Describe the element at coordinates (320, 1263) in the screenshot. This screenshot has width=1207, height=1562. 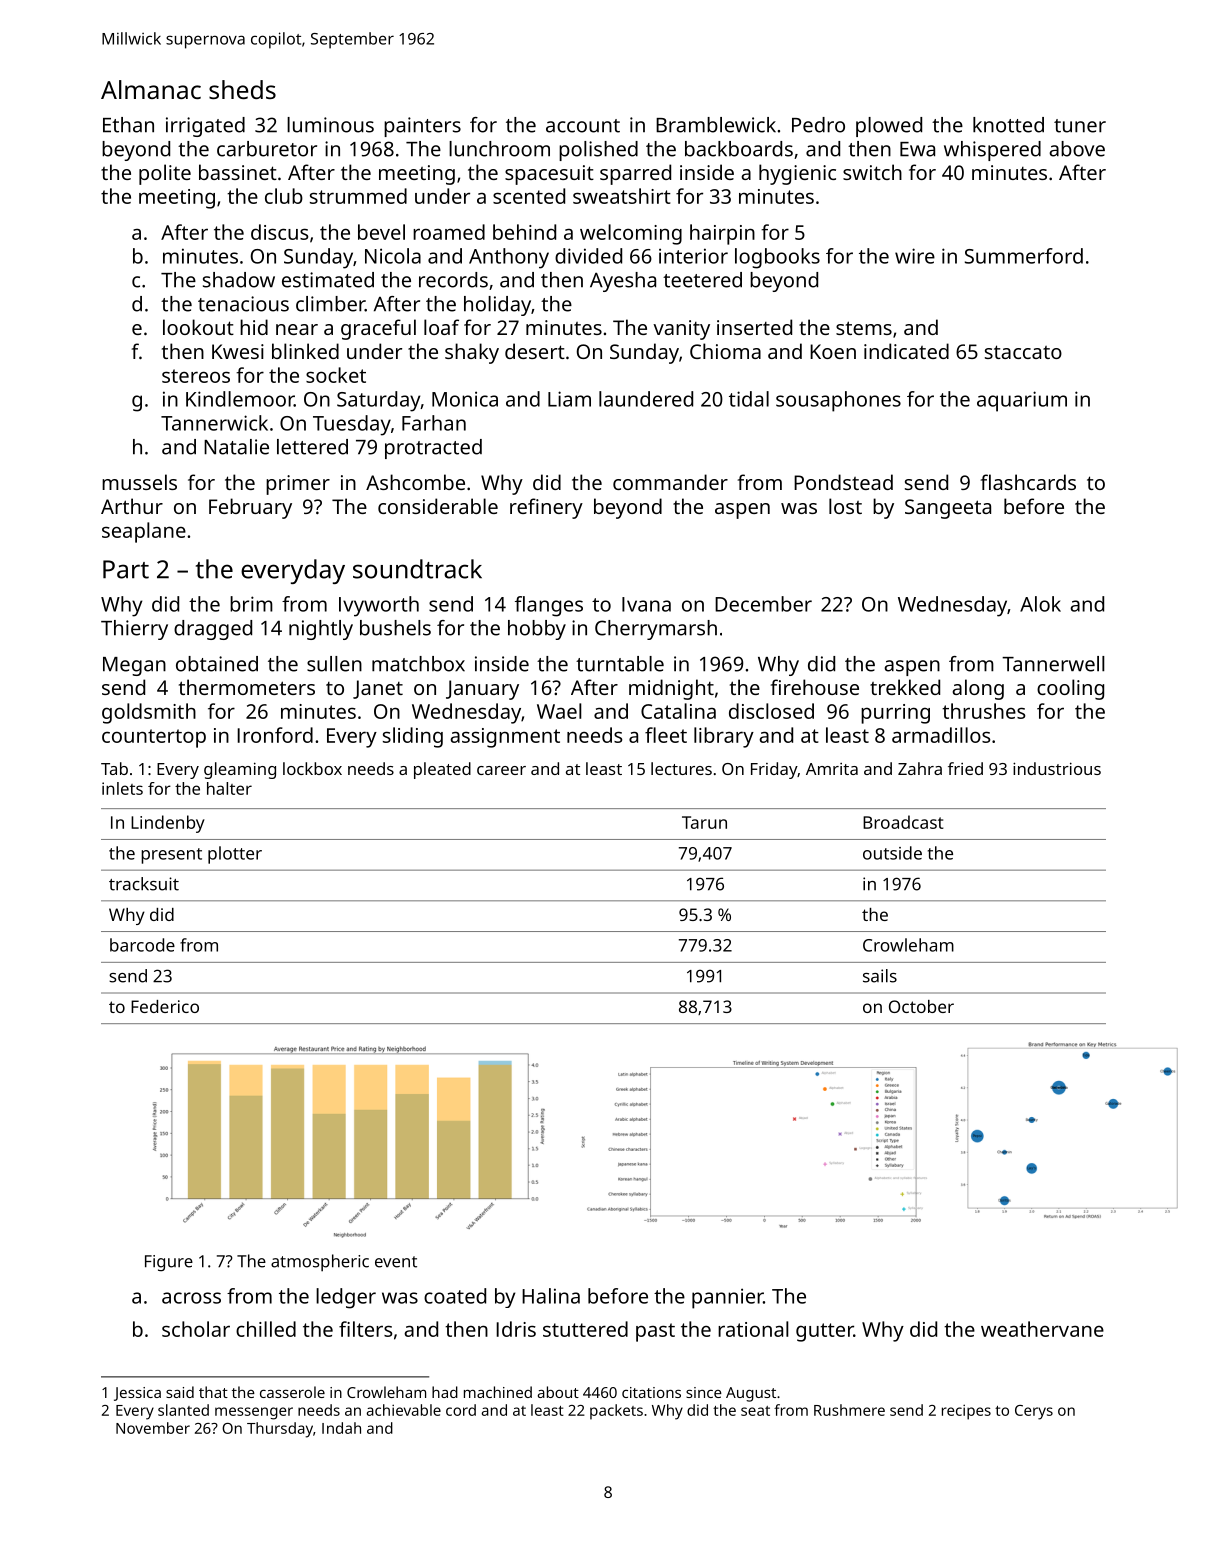
I see `atmospheric` at that location.
